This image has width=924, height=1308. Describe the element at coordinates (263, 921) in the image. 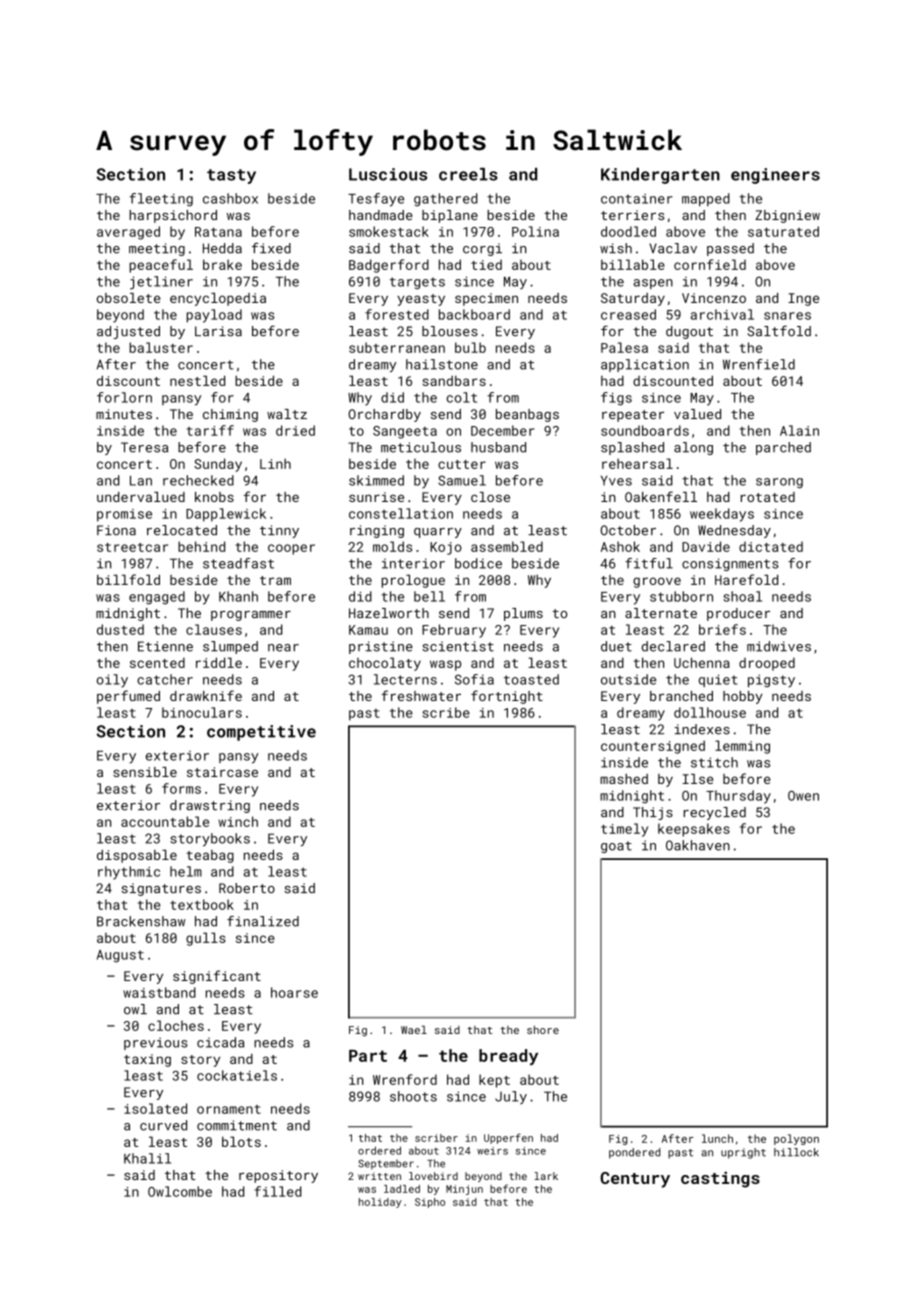

I see `finalized` at that location.
